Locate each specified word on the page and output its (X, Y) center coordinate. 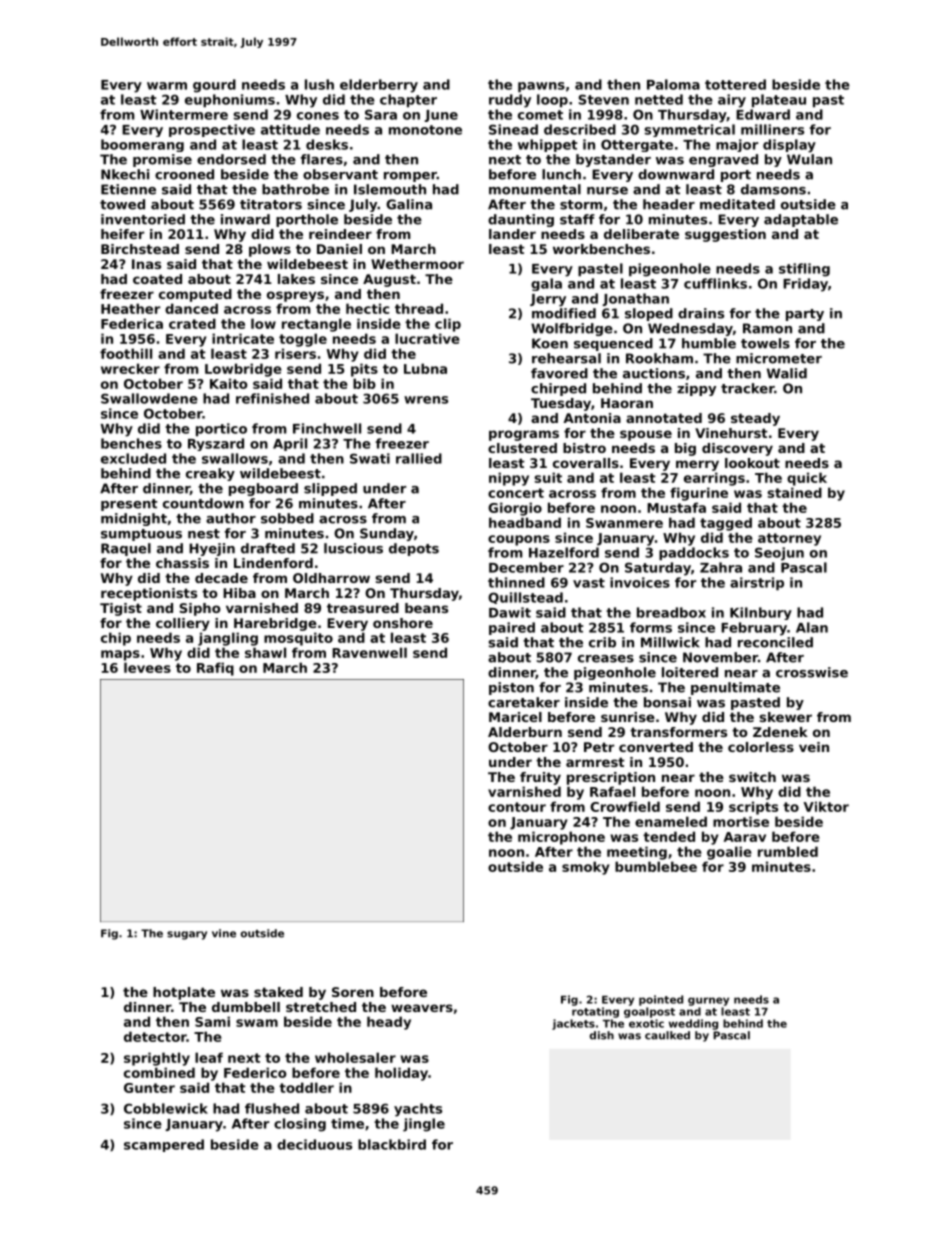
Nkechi (125, 174)
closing (300, 1125)
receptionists (149, 594)
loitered (690, 672)
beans (426, 608)
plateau (779, 101)
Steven (604, 99)
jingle (424, 1125)
